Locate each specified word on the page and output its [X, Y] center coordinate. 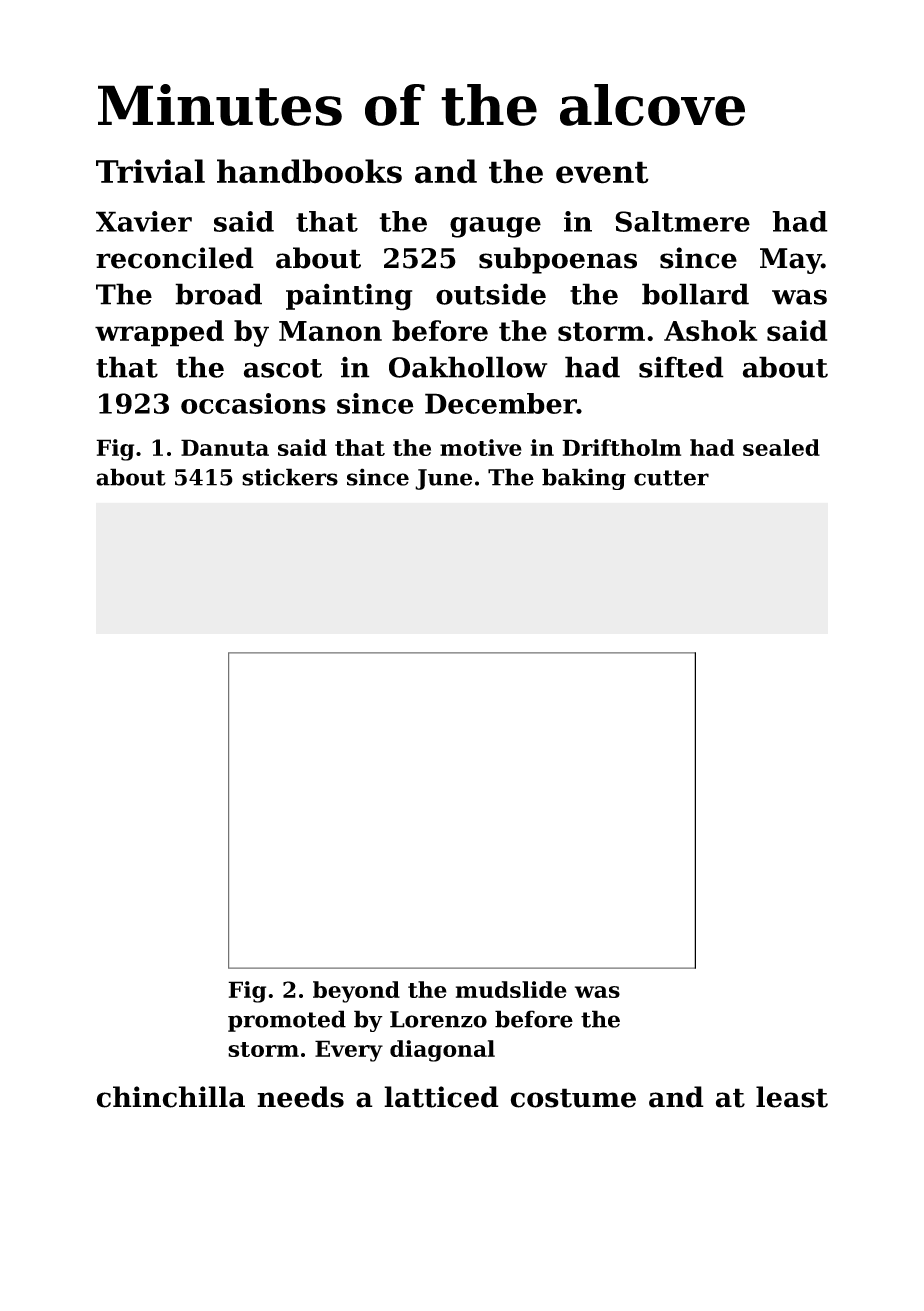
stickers [290, 477]
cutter [671, 478]
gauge [495, 227]
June [443, 479]
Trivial [150, 171]
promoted [287, 1021]
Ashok [710, 330]
